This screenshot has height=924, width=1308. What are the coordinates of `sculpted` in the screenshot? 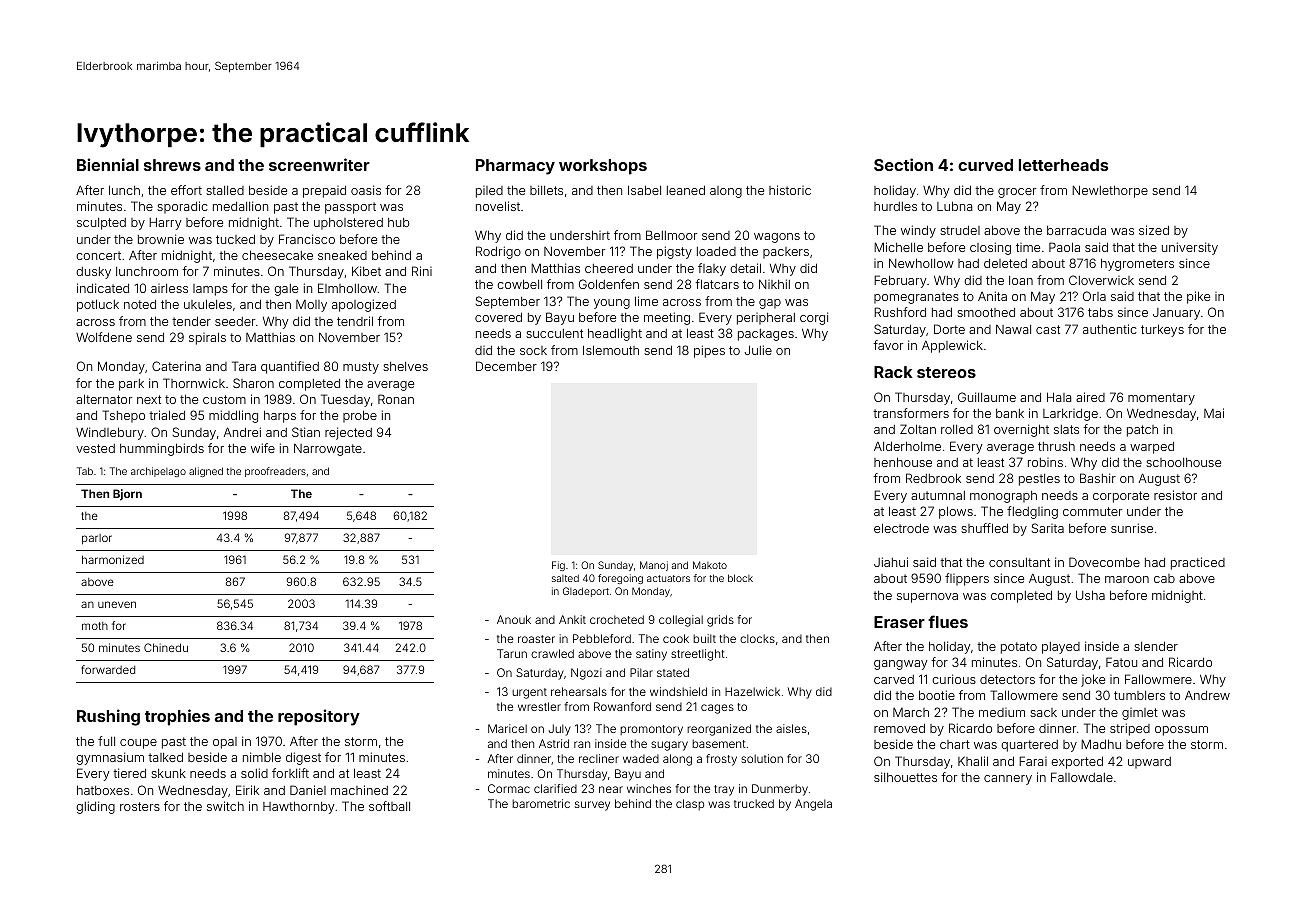 It's located at (101, 224).
